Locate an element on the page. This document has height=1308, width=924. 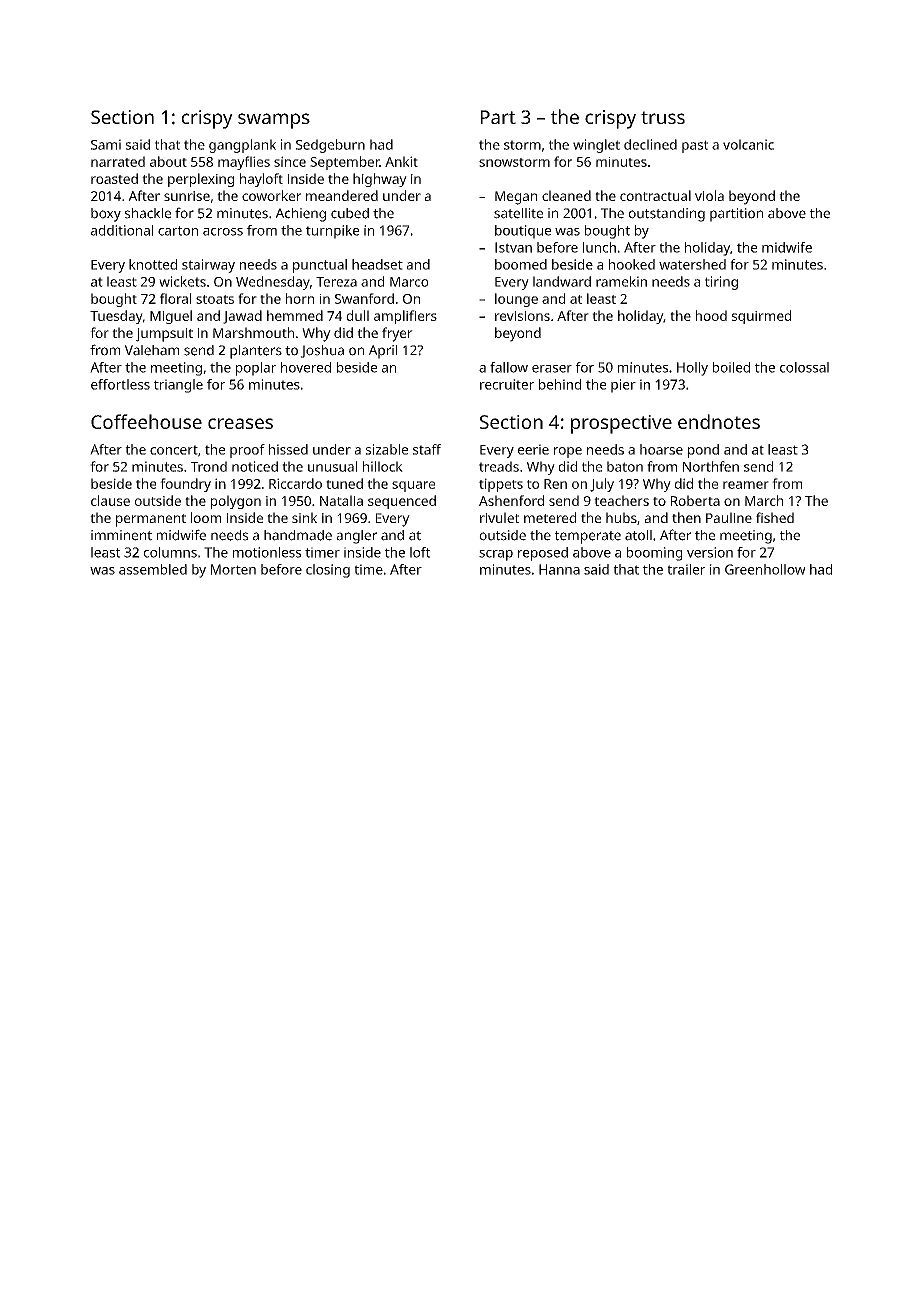
Morten is located at coordinates (233, 569).
